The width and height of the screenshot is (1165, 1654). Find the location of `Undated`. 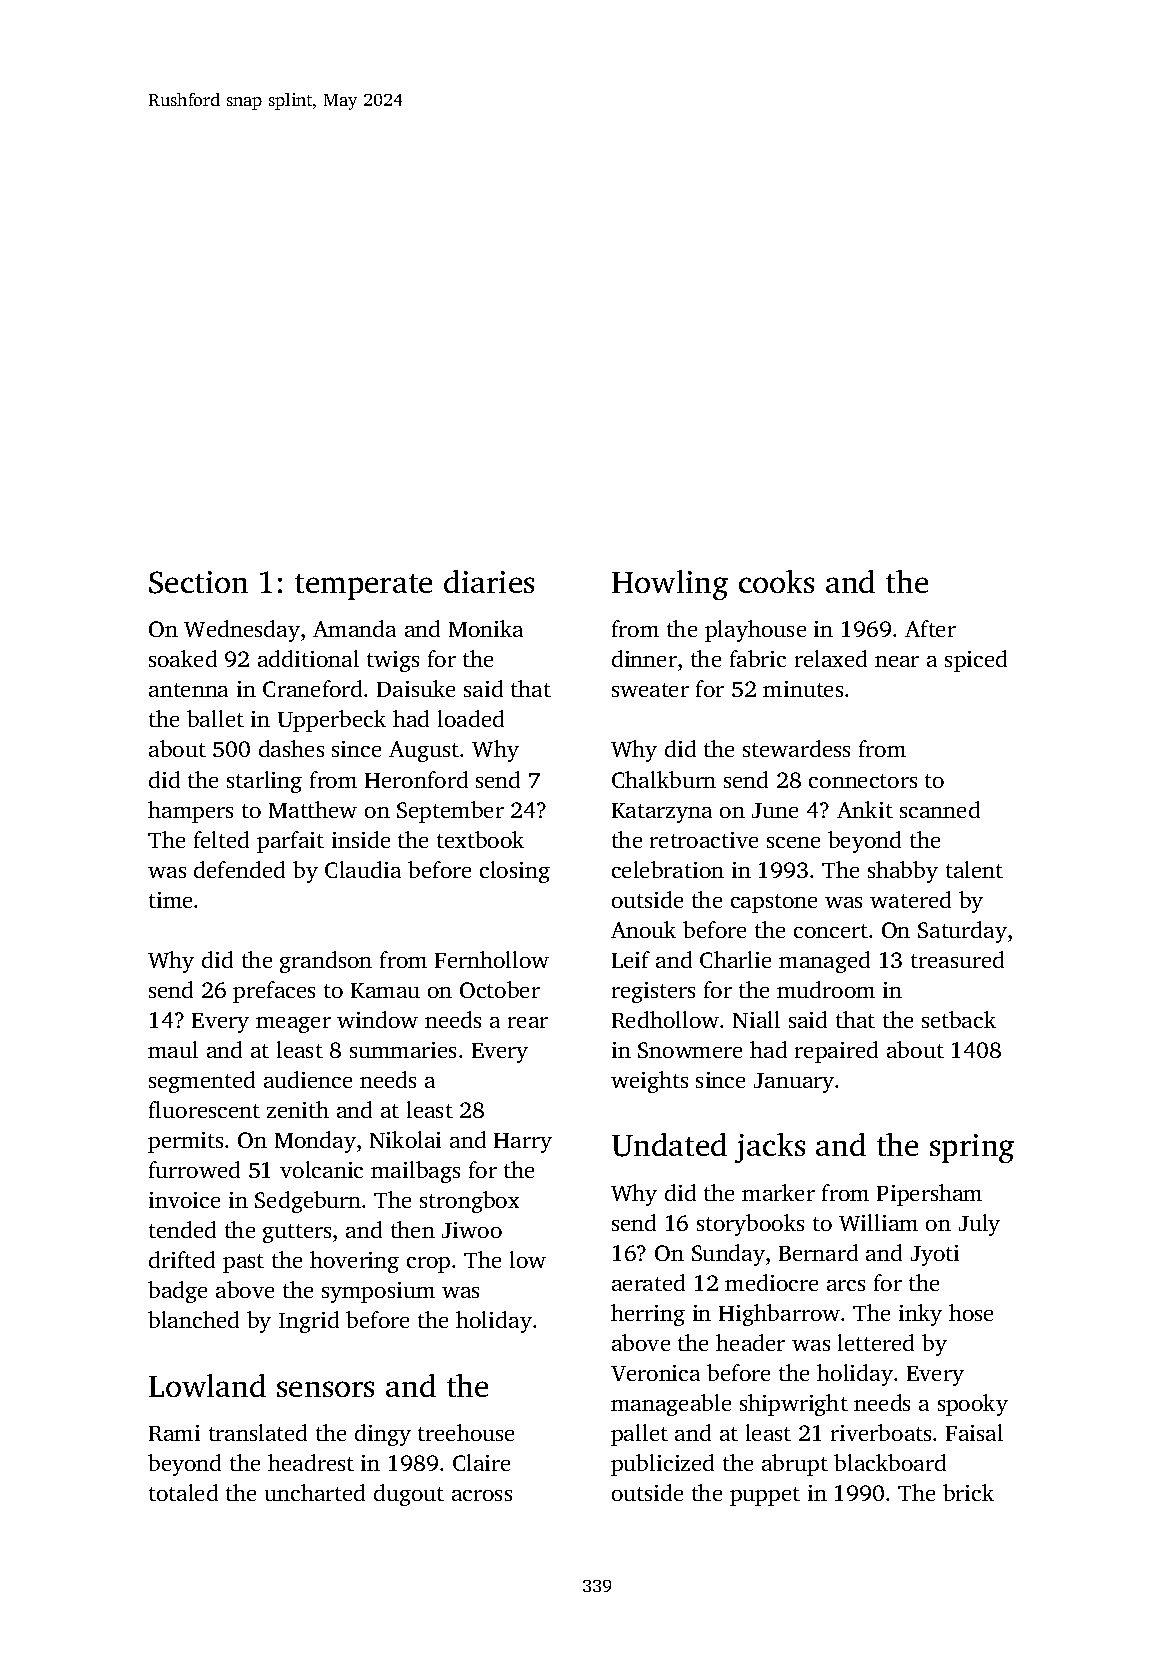

Undated is located at coordinates (669, 1145).
